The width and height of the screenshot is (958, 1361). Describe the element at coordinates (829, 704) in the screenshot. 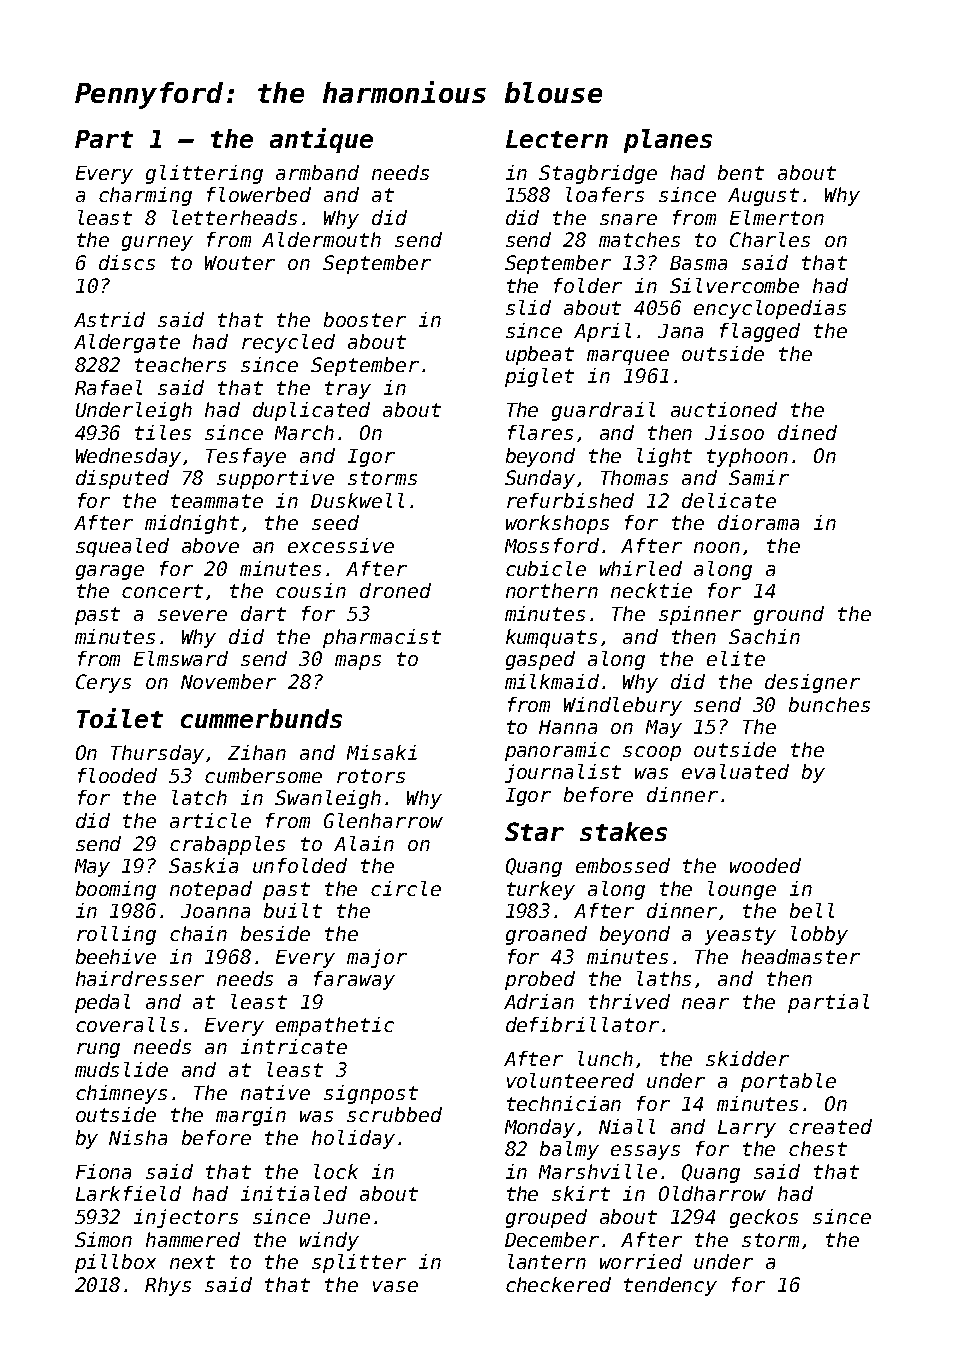

I see `bunches` at that location.
